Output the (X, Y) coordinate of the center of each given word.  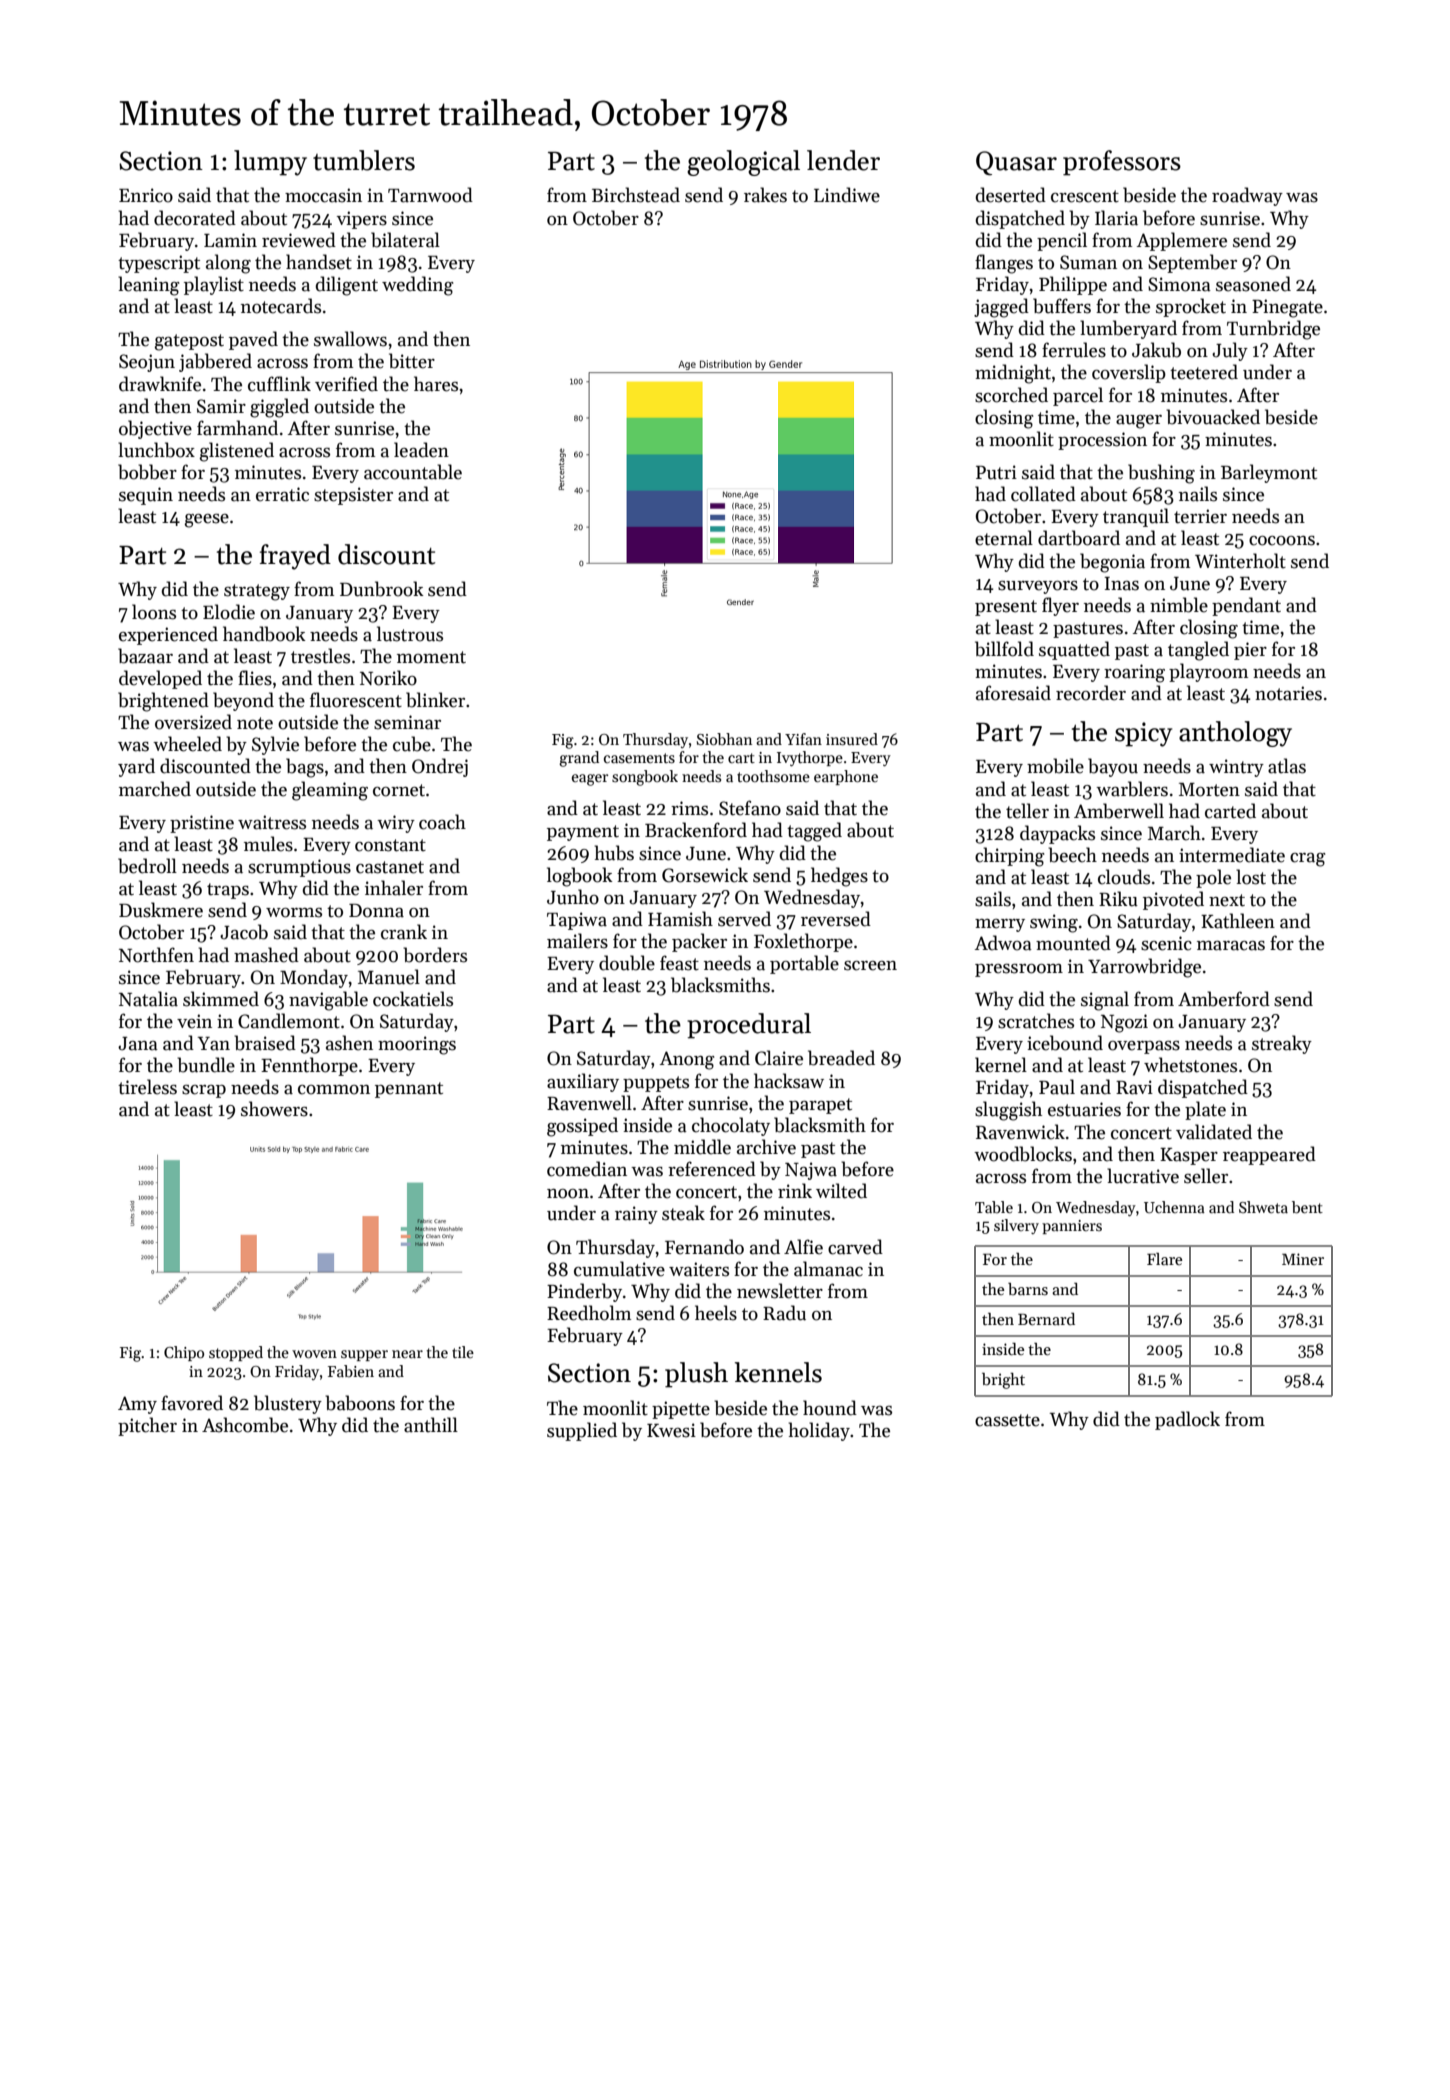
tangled (1198, 651)
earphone (846, 777)
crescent (1085, 196)
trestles (320, 656)
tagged (814, 832)
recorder (1091, 693)
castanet (390, 867)
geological (743, 163)
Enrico (146, 195)
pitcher (147, 1426)
